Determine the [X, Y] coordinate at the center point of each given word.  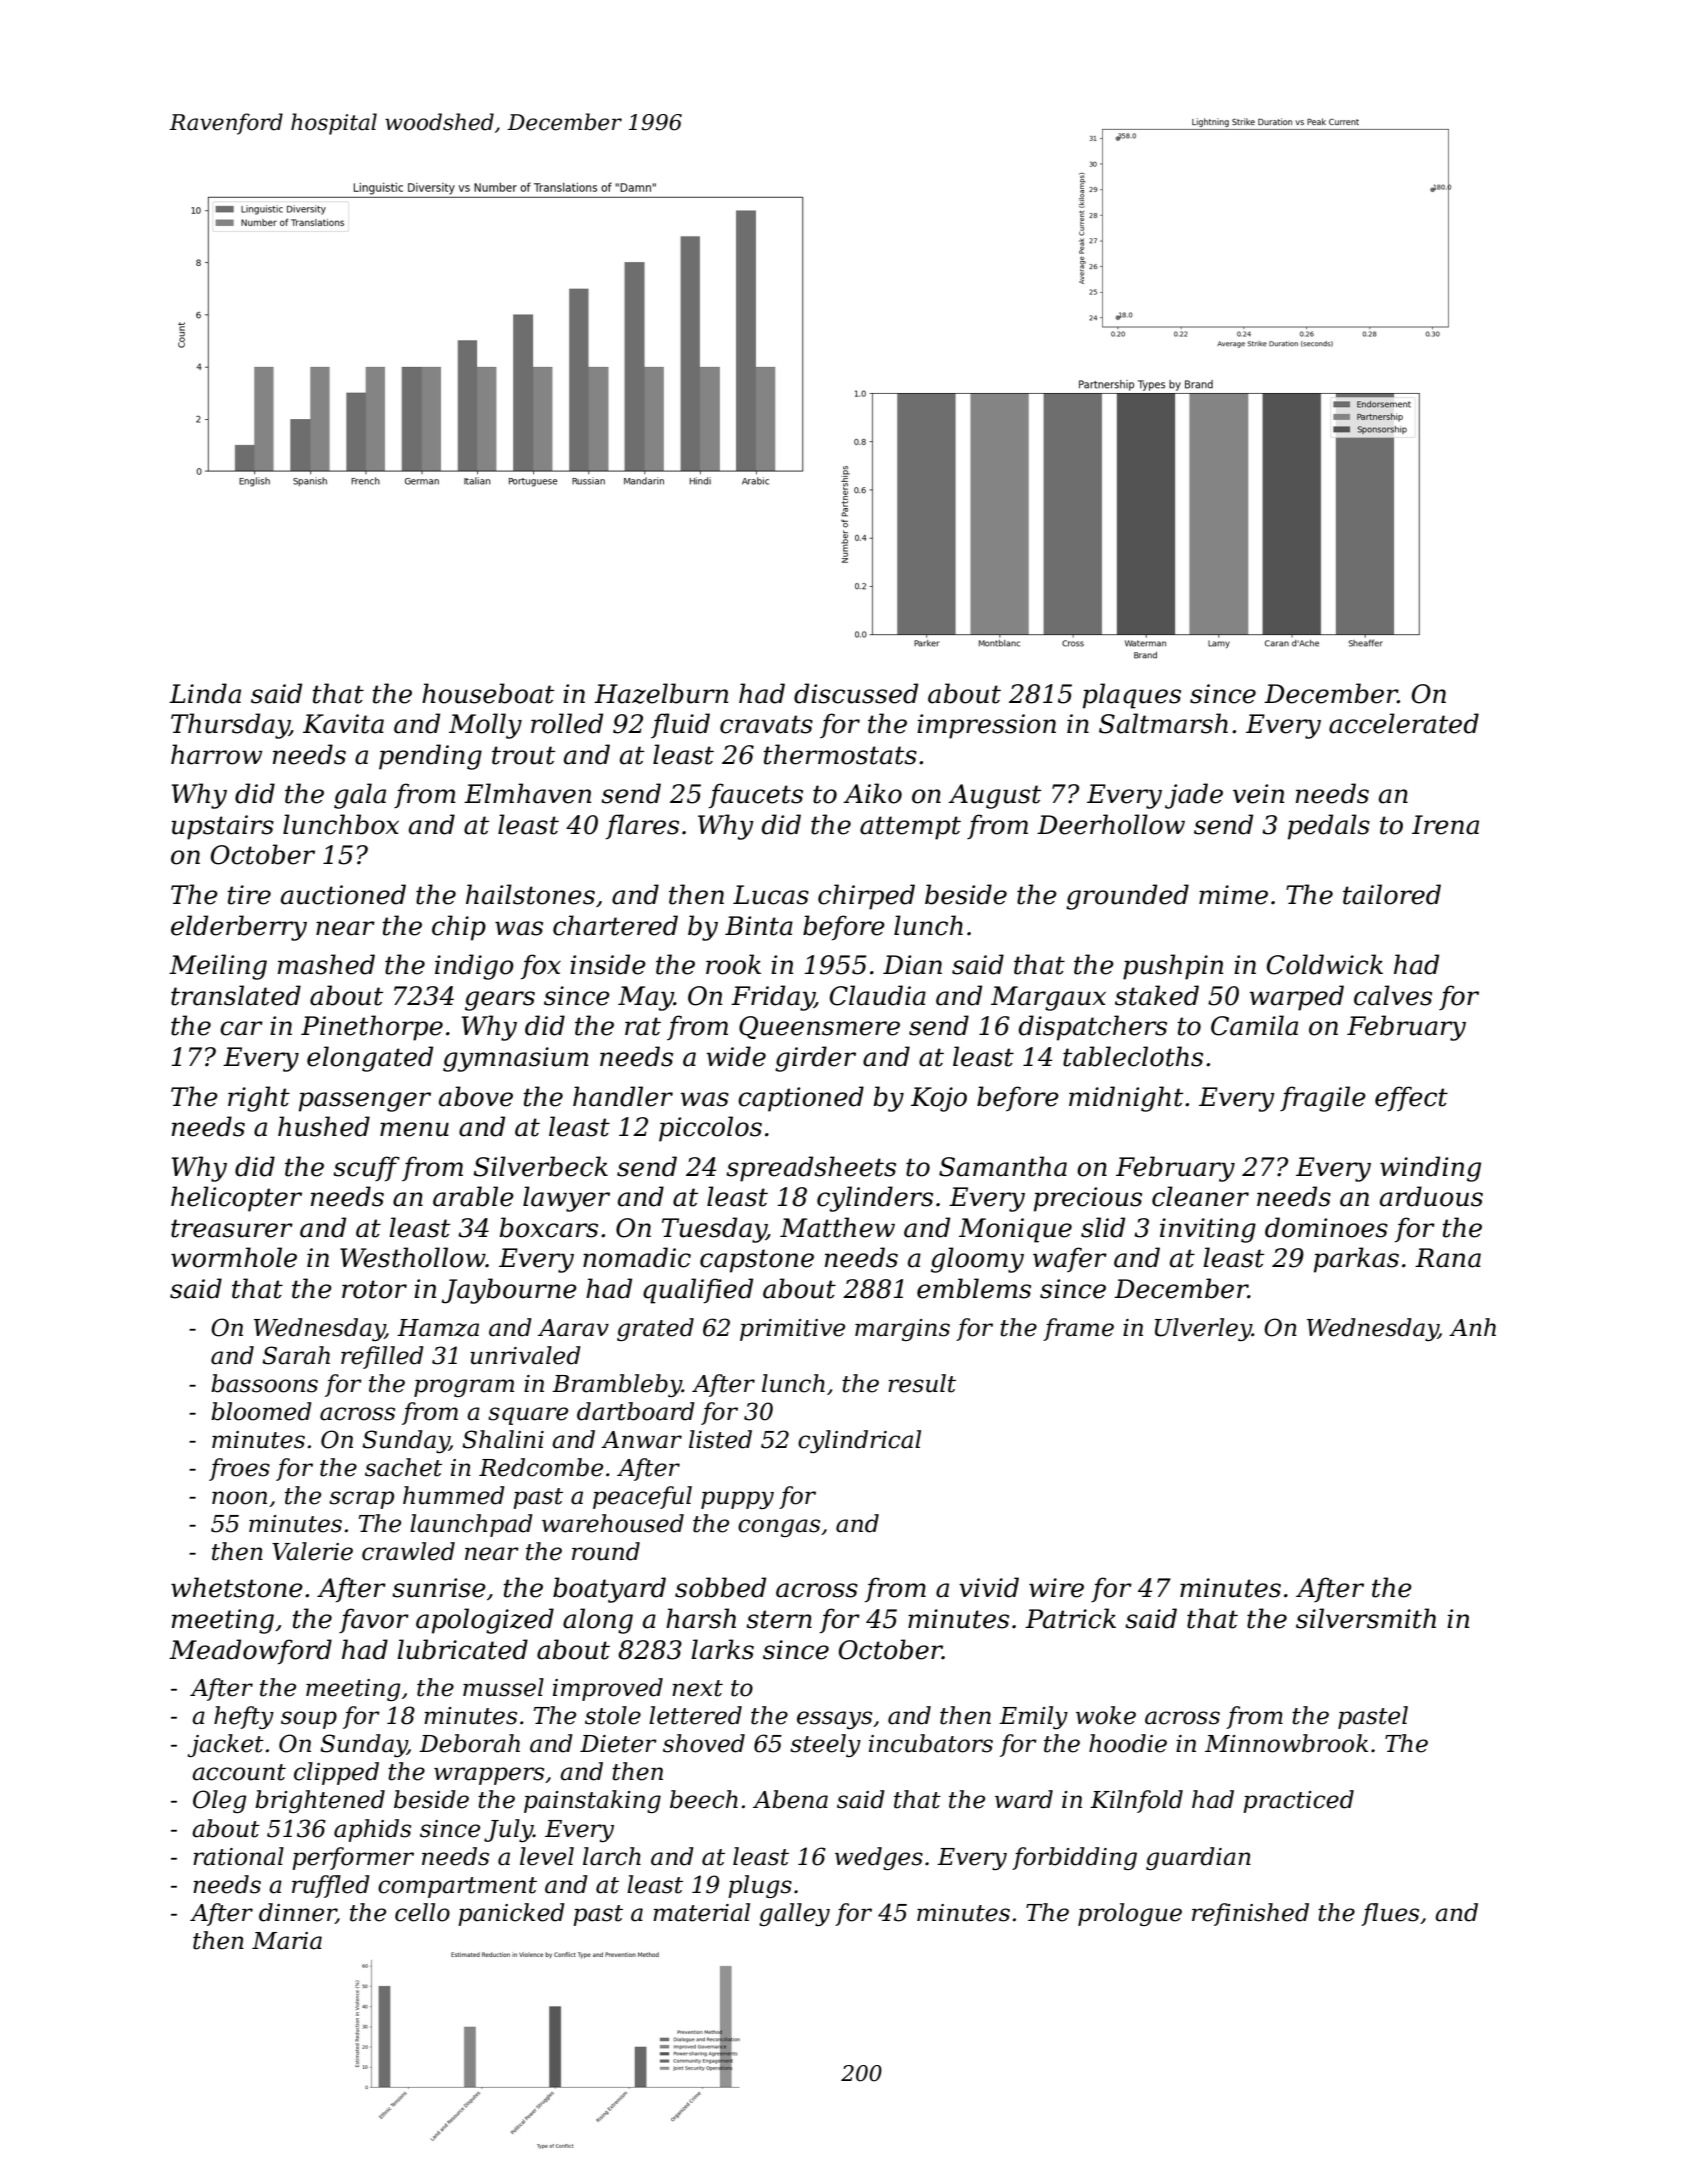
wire [1056, 1588]
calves [1393, 995]
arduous [1431, 1196]
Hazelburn [661, 693]
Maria [287, 1941]
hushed [324, 1126]
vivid [989, 1587]
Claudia [878, 995]
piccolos [710, 1129]
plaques [1132, 696]
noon [239, 1498]
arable [473, 1196]
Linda [205, 693]
